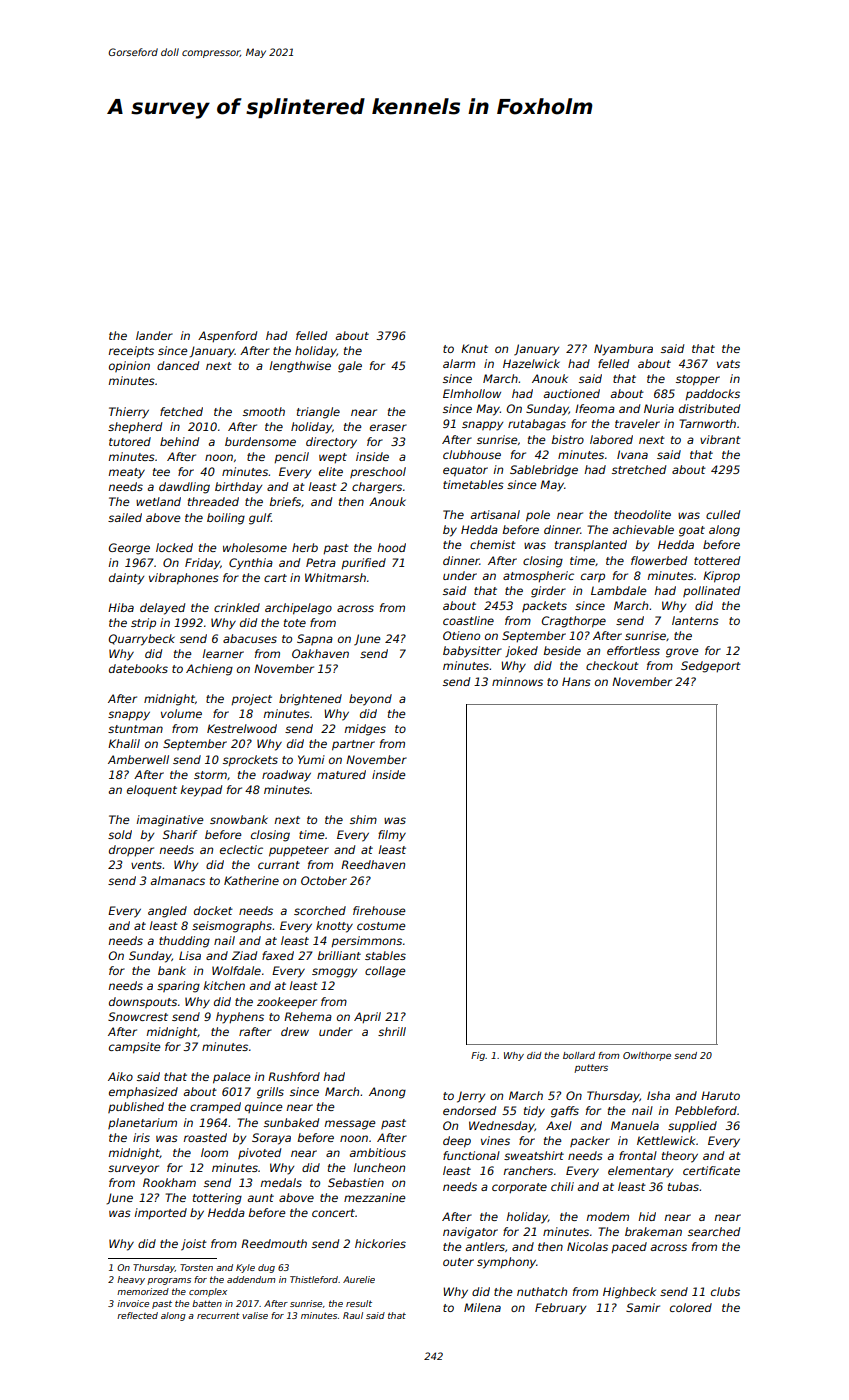 The image size is (849, 1400). What do you see at coordinates (135, 427) in the document?
I see `shepherd` at bounding box center [135, 427].
